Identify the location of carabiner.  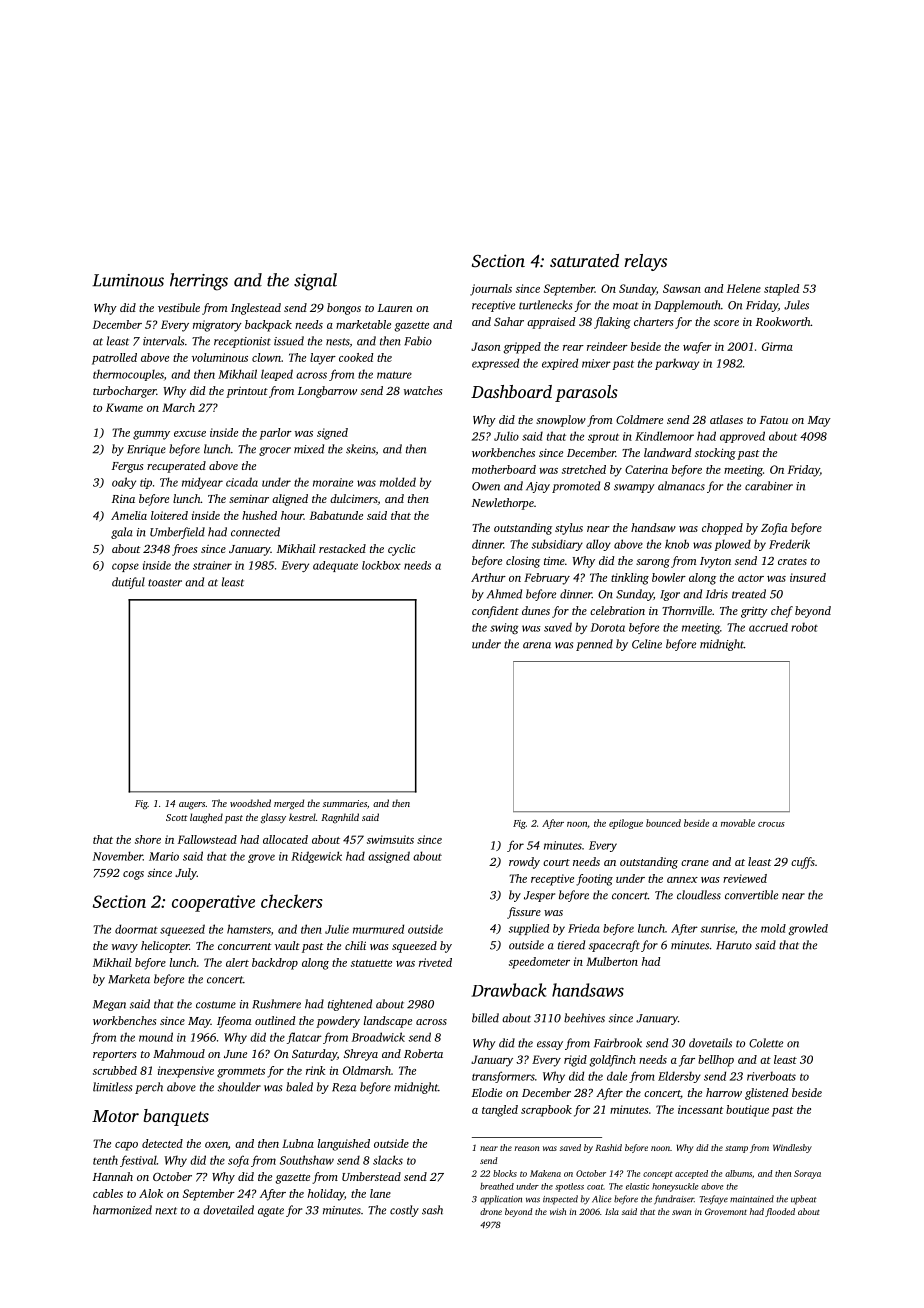
(769, 486).
